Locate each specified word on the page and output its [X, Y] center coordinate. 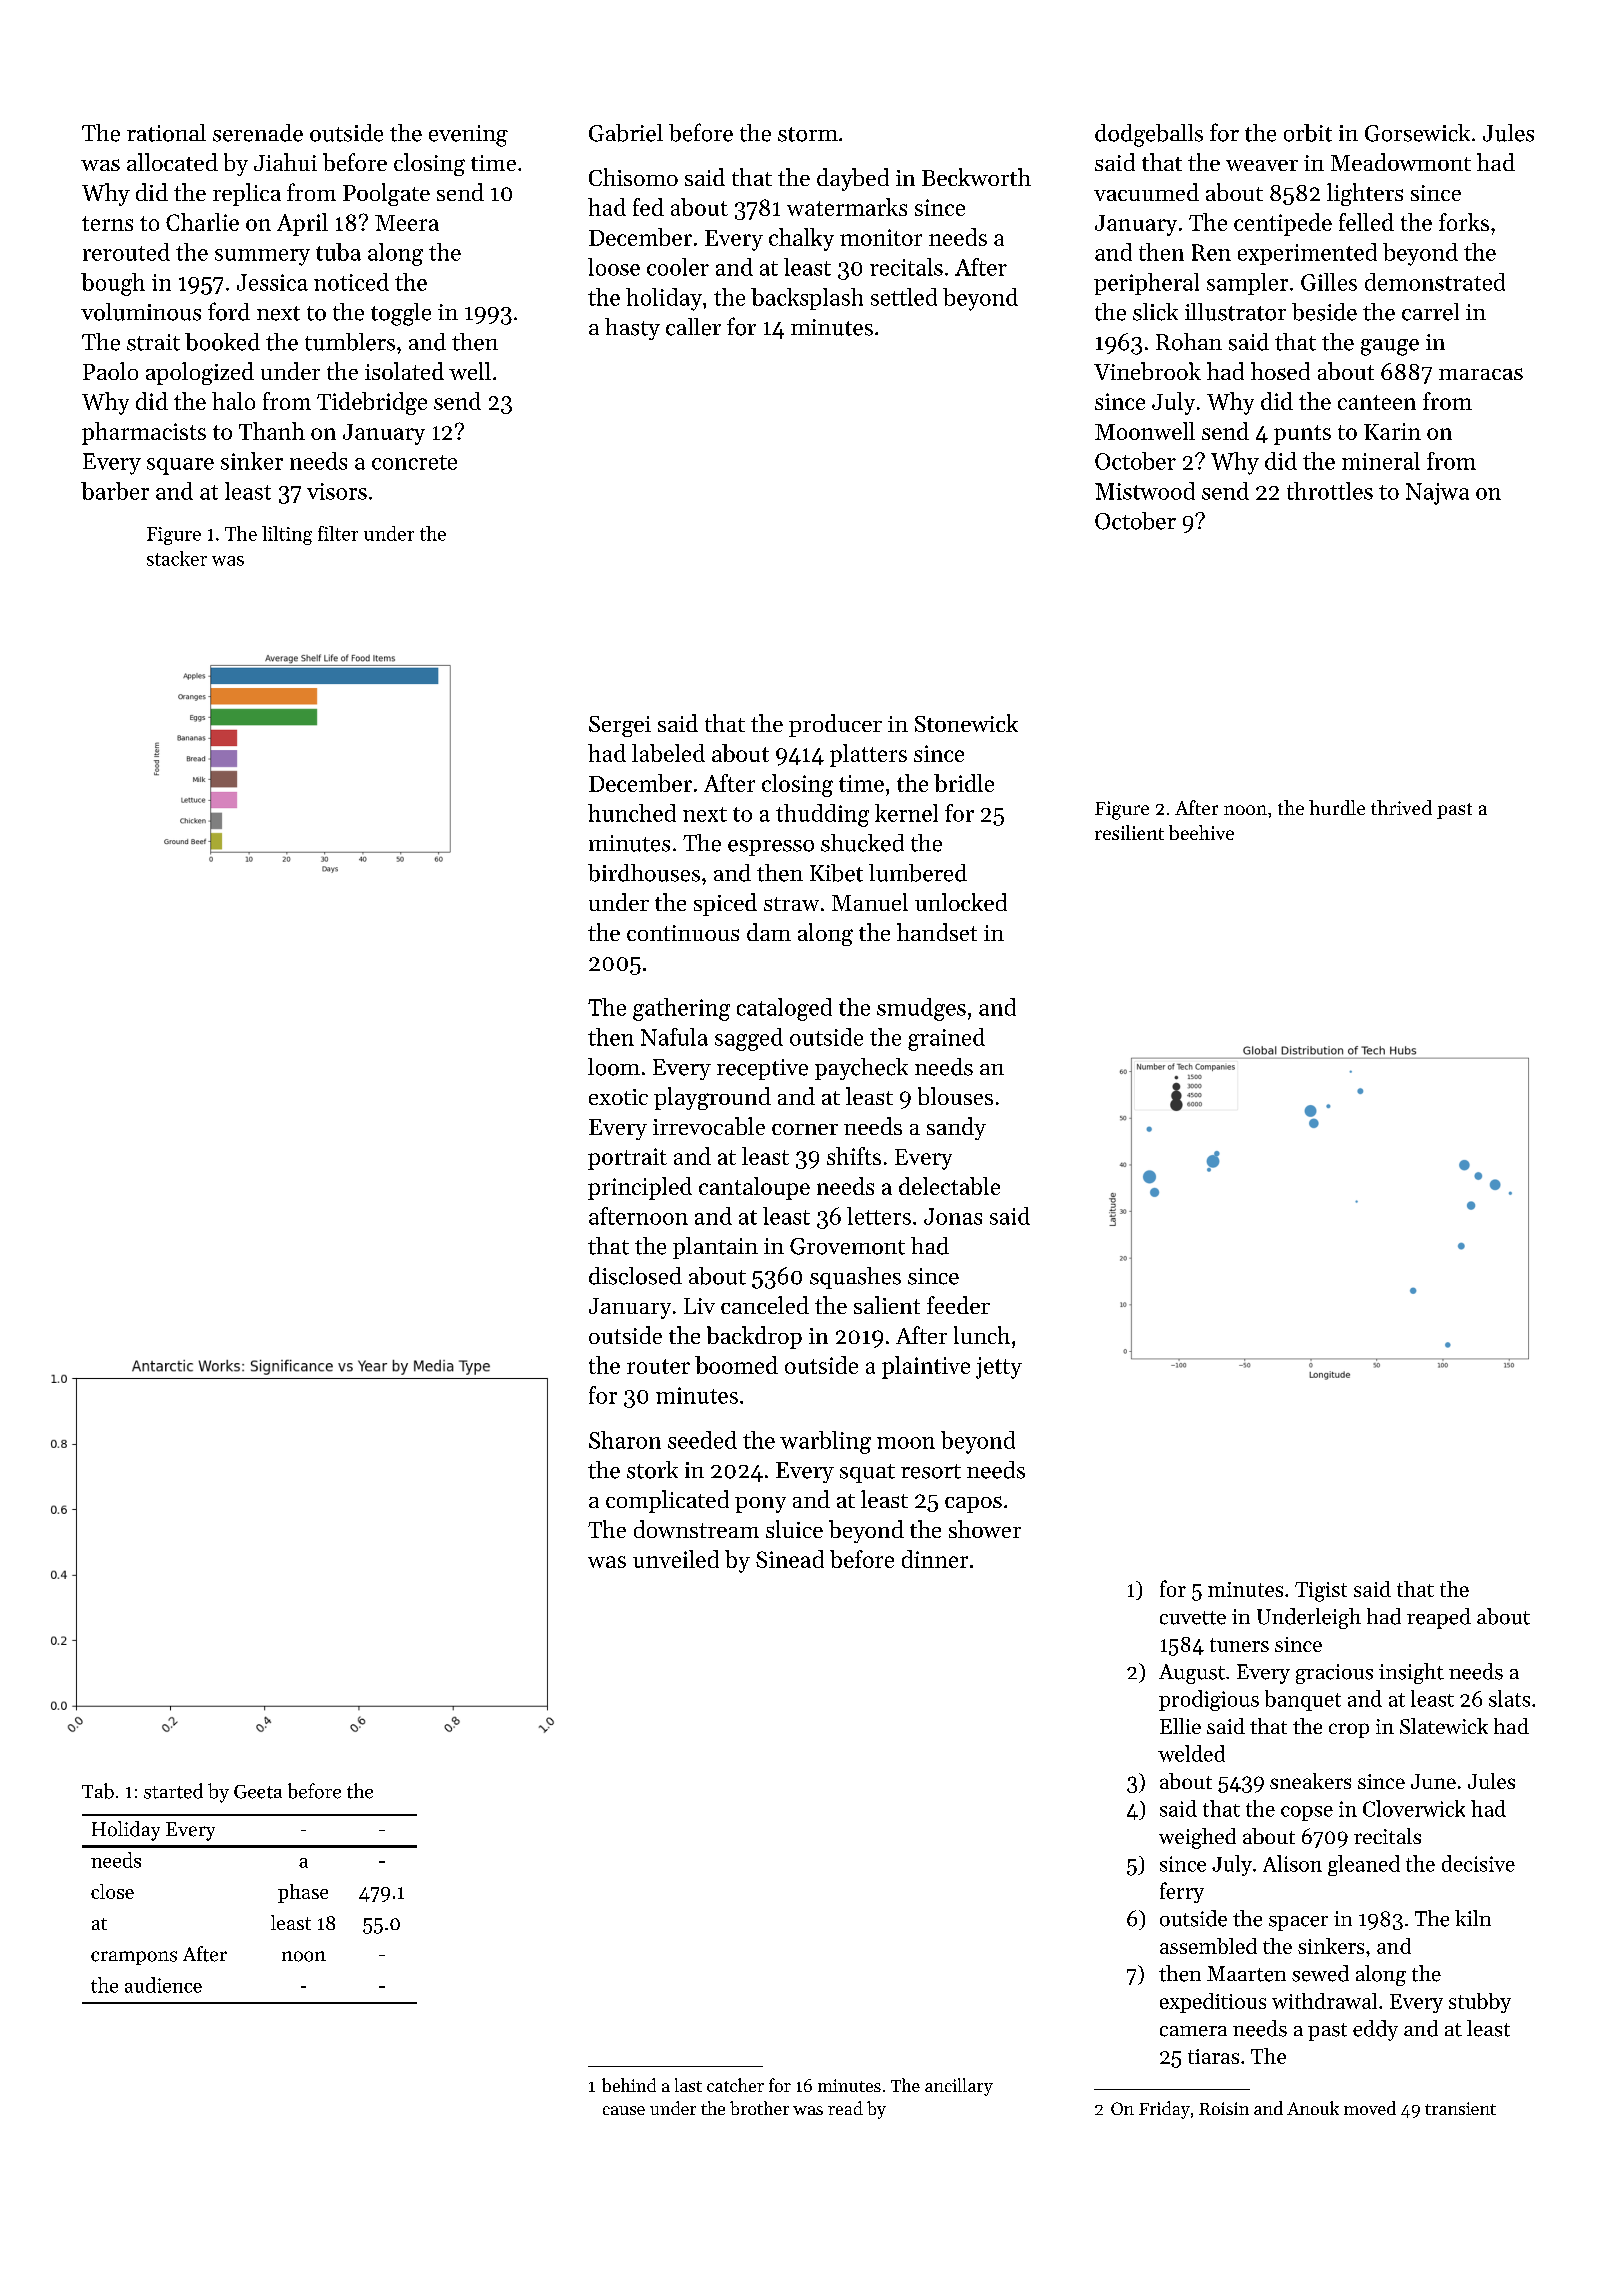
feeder [958, 1305]
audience [163, 1985]
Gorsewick [1417, 133]
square [180, 466]
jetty [999, 1368]
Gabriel [626, 133]
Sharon [625, 1440]
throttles [1330, 491]
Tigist [1321, 1592]
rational [166, 133]
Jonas [953, 1216]
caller [693, 327]
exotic [618, 1097]
